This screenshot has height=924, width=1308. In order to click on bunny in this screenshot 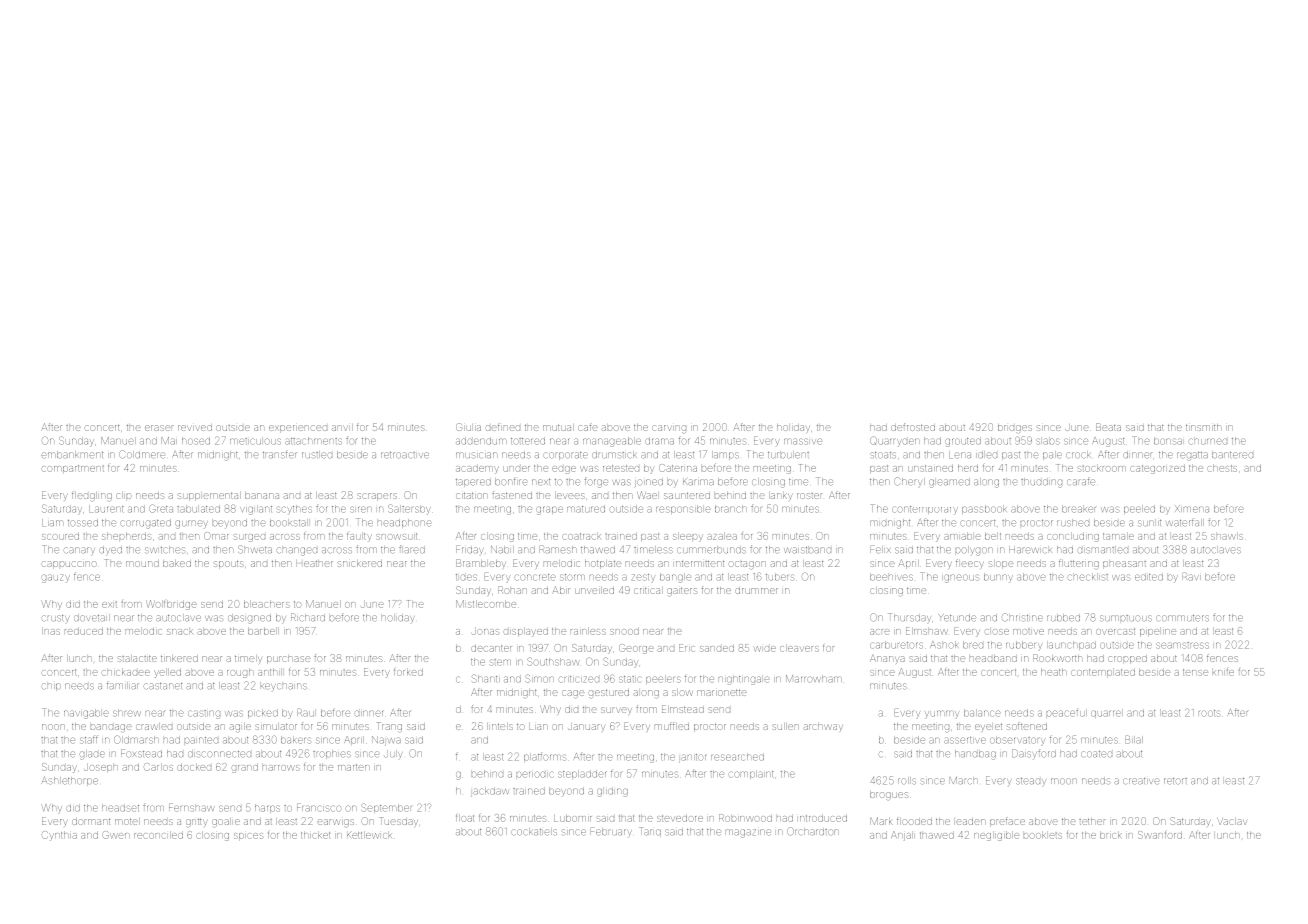, I will do `click(998, 578)`.
